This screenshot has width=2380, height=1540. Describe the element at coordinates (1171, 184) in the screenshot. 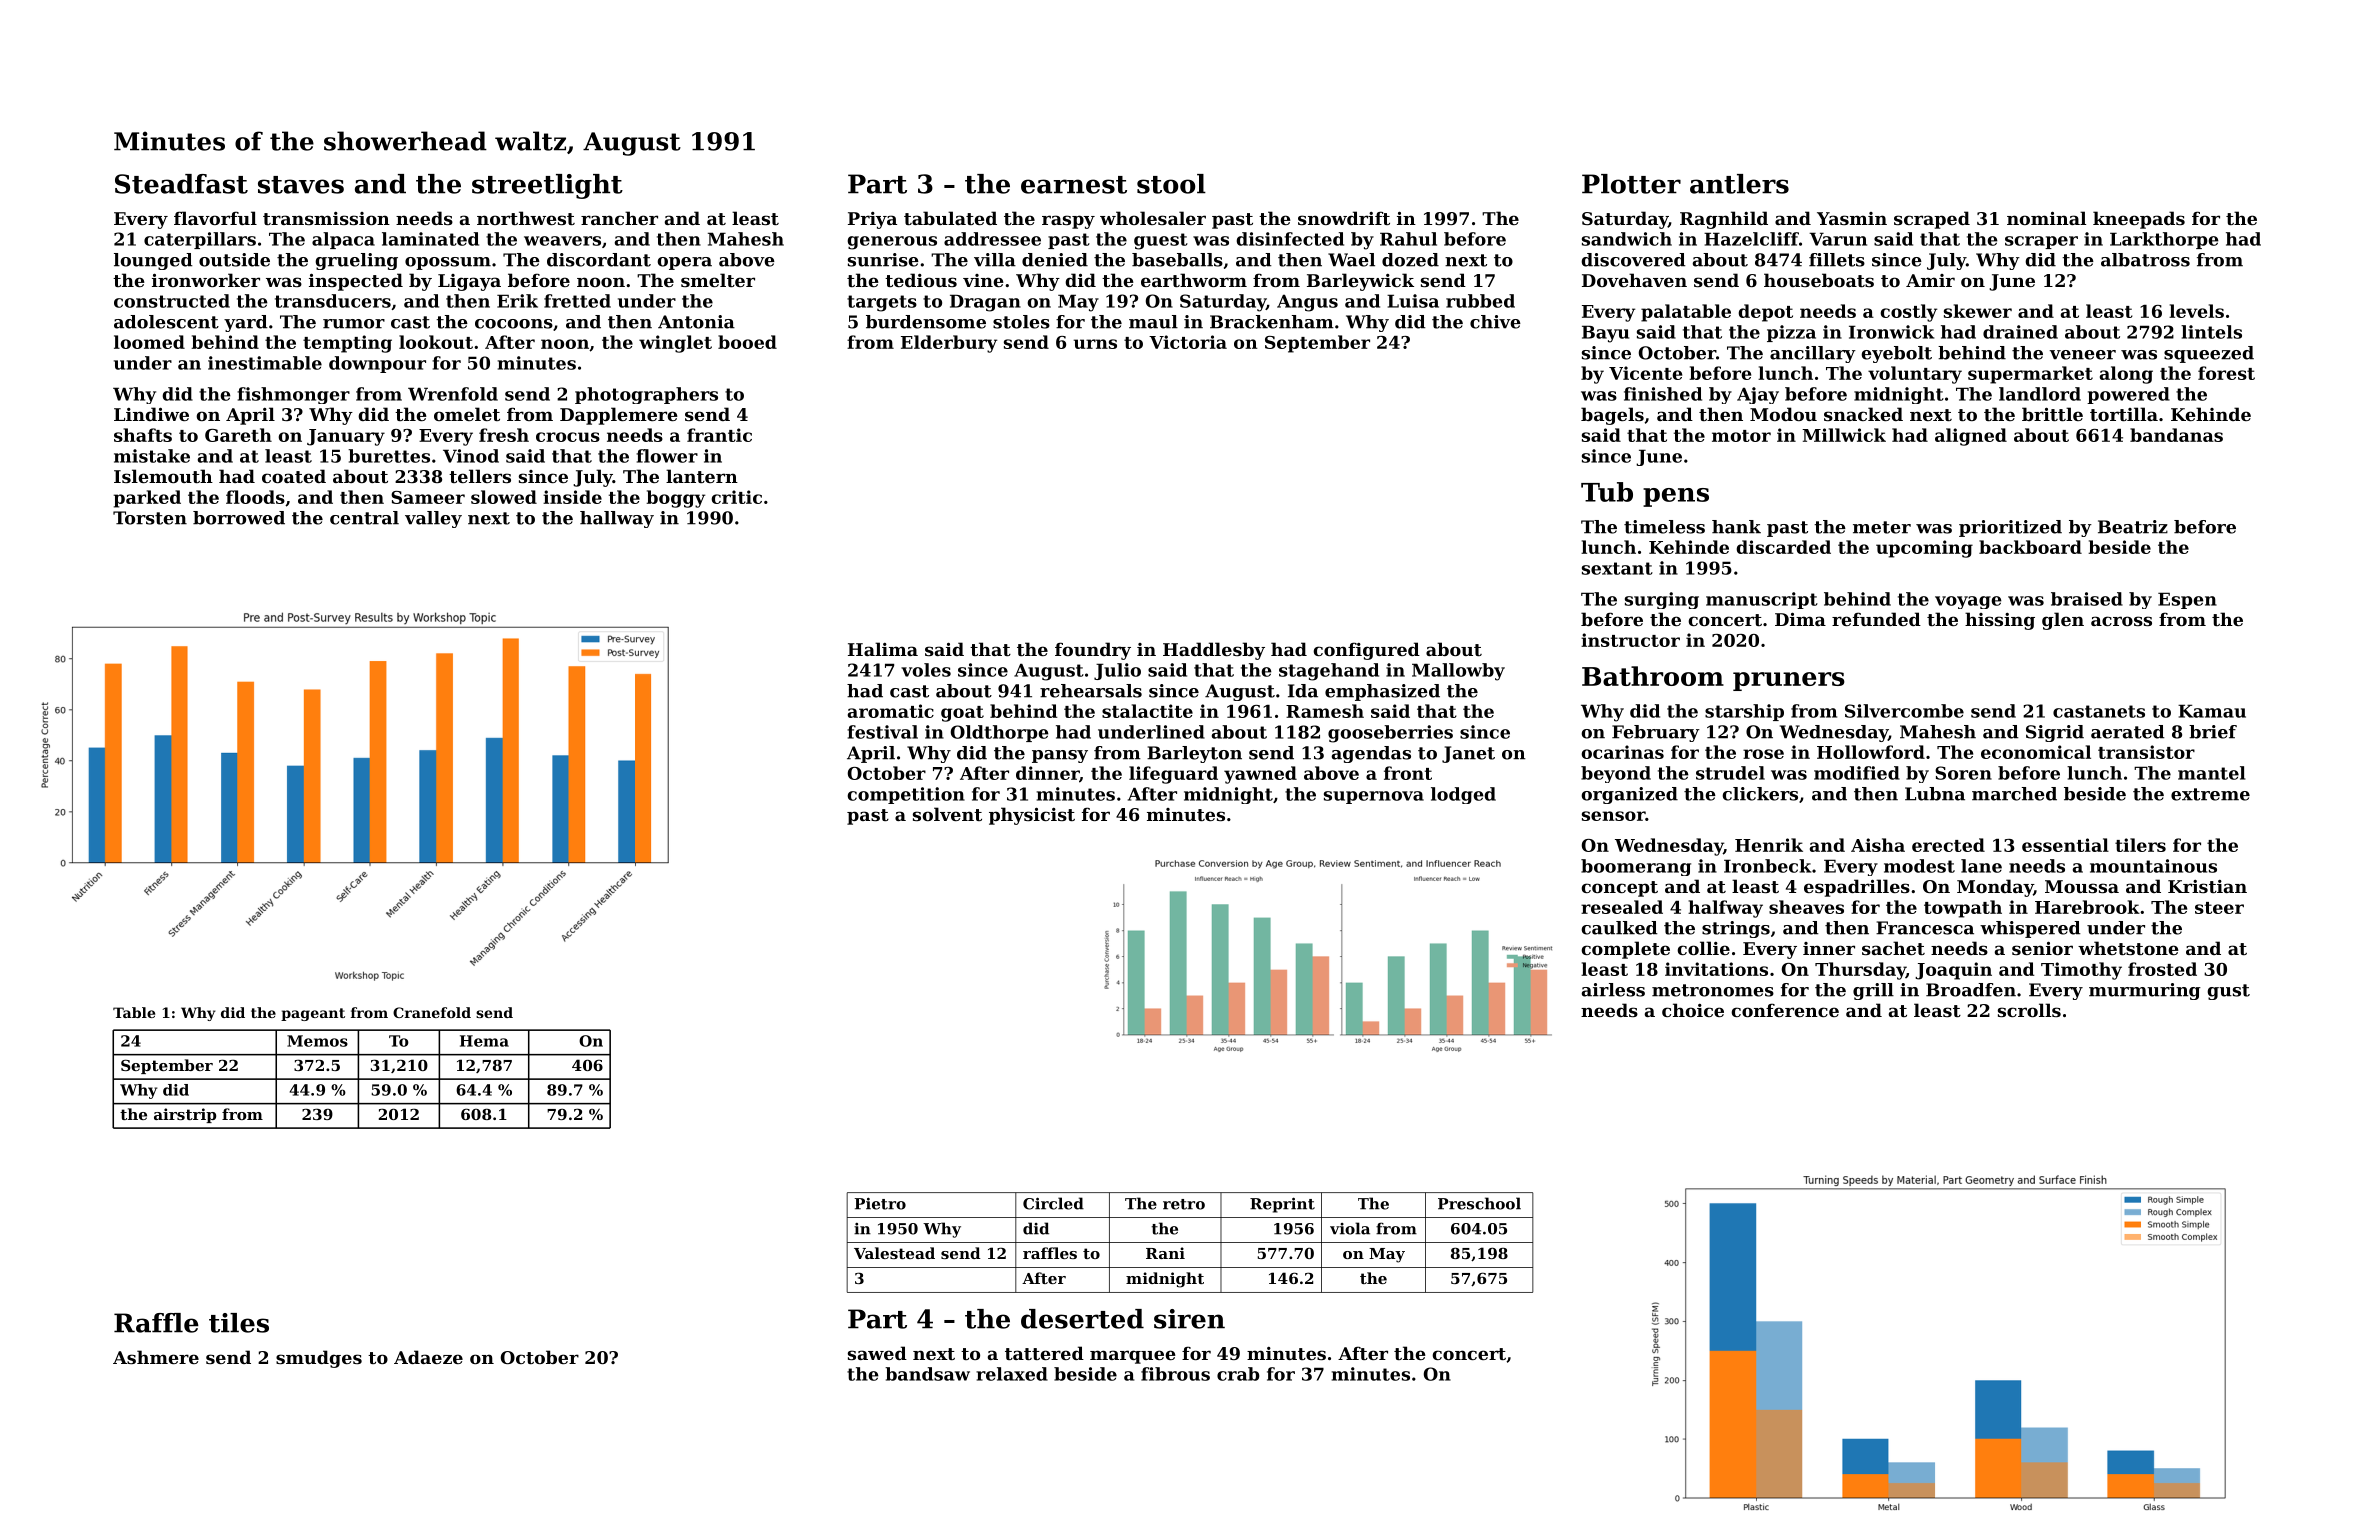

I see `stool` at that location.
